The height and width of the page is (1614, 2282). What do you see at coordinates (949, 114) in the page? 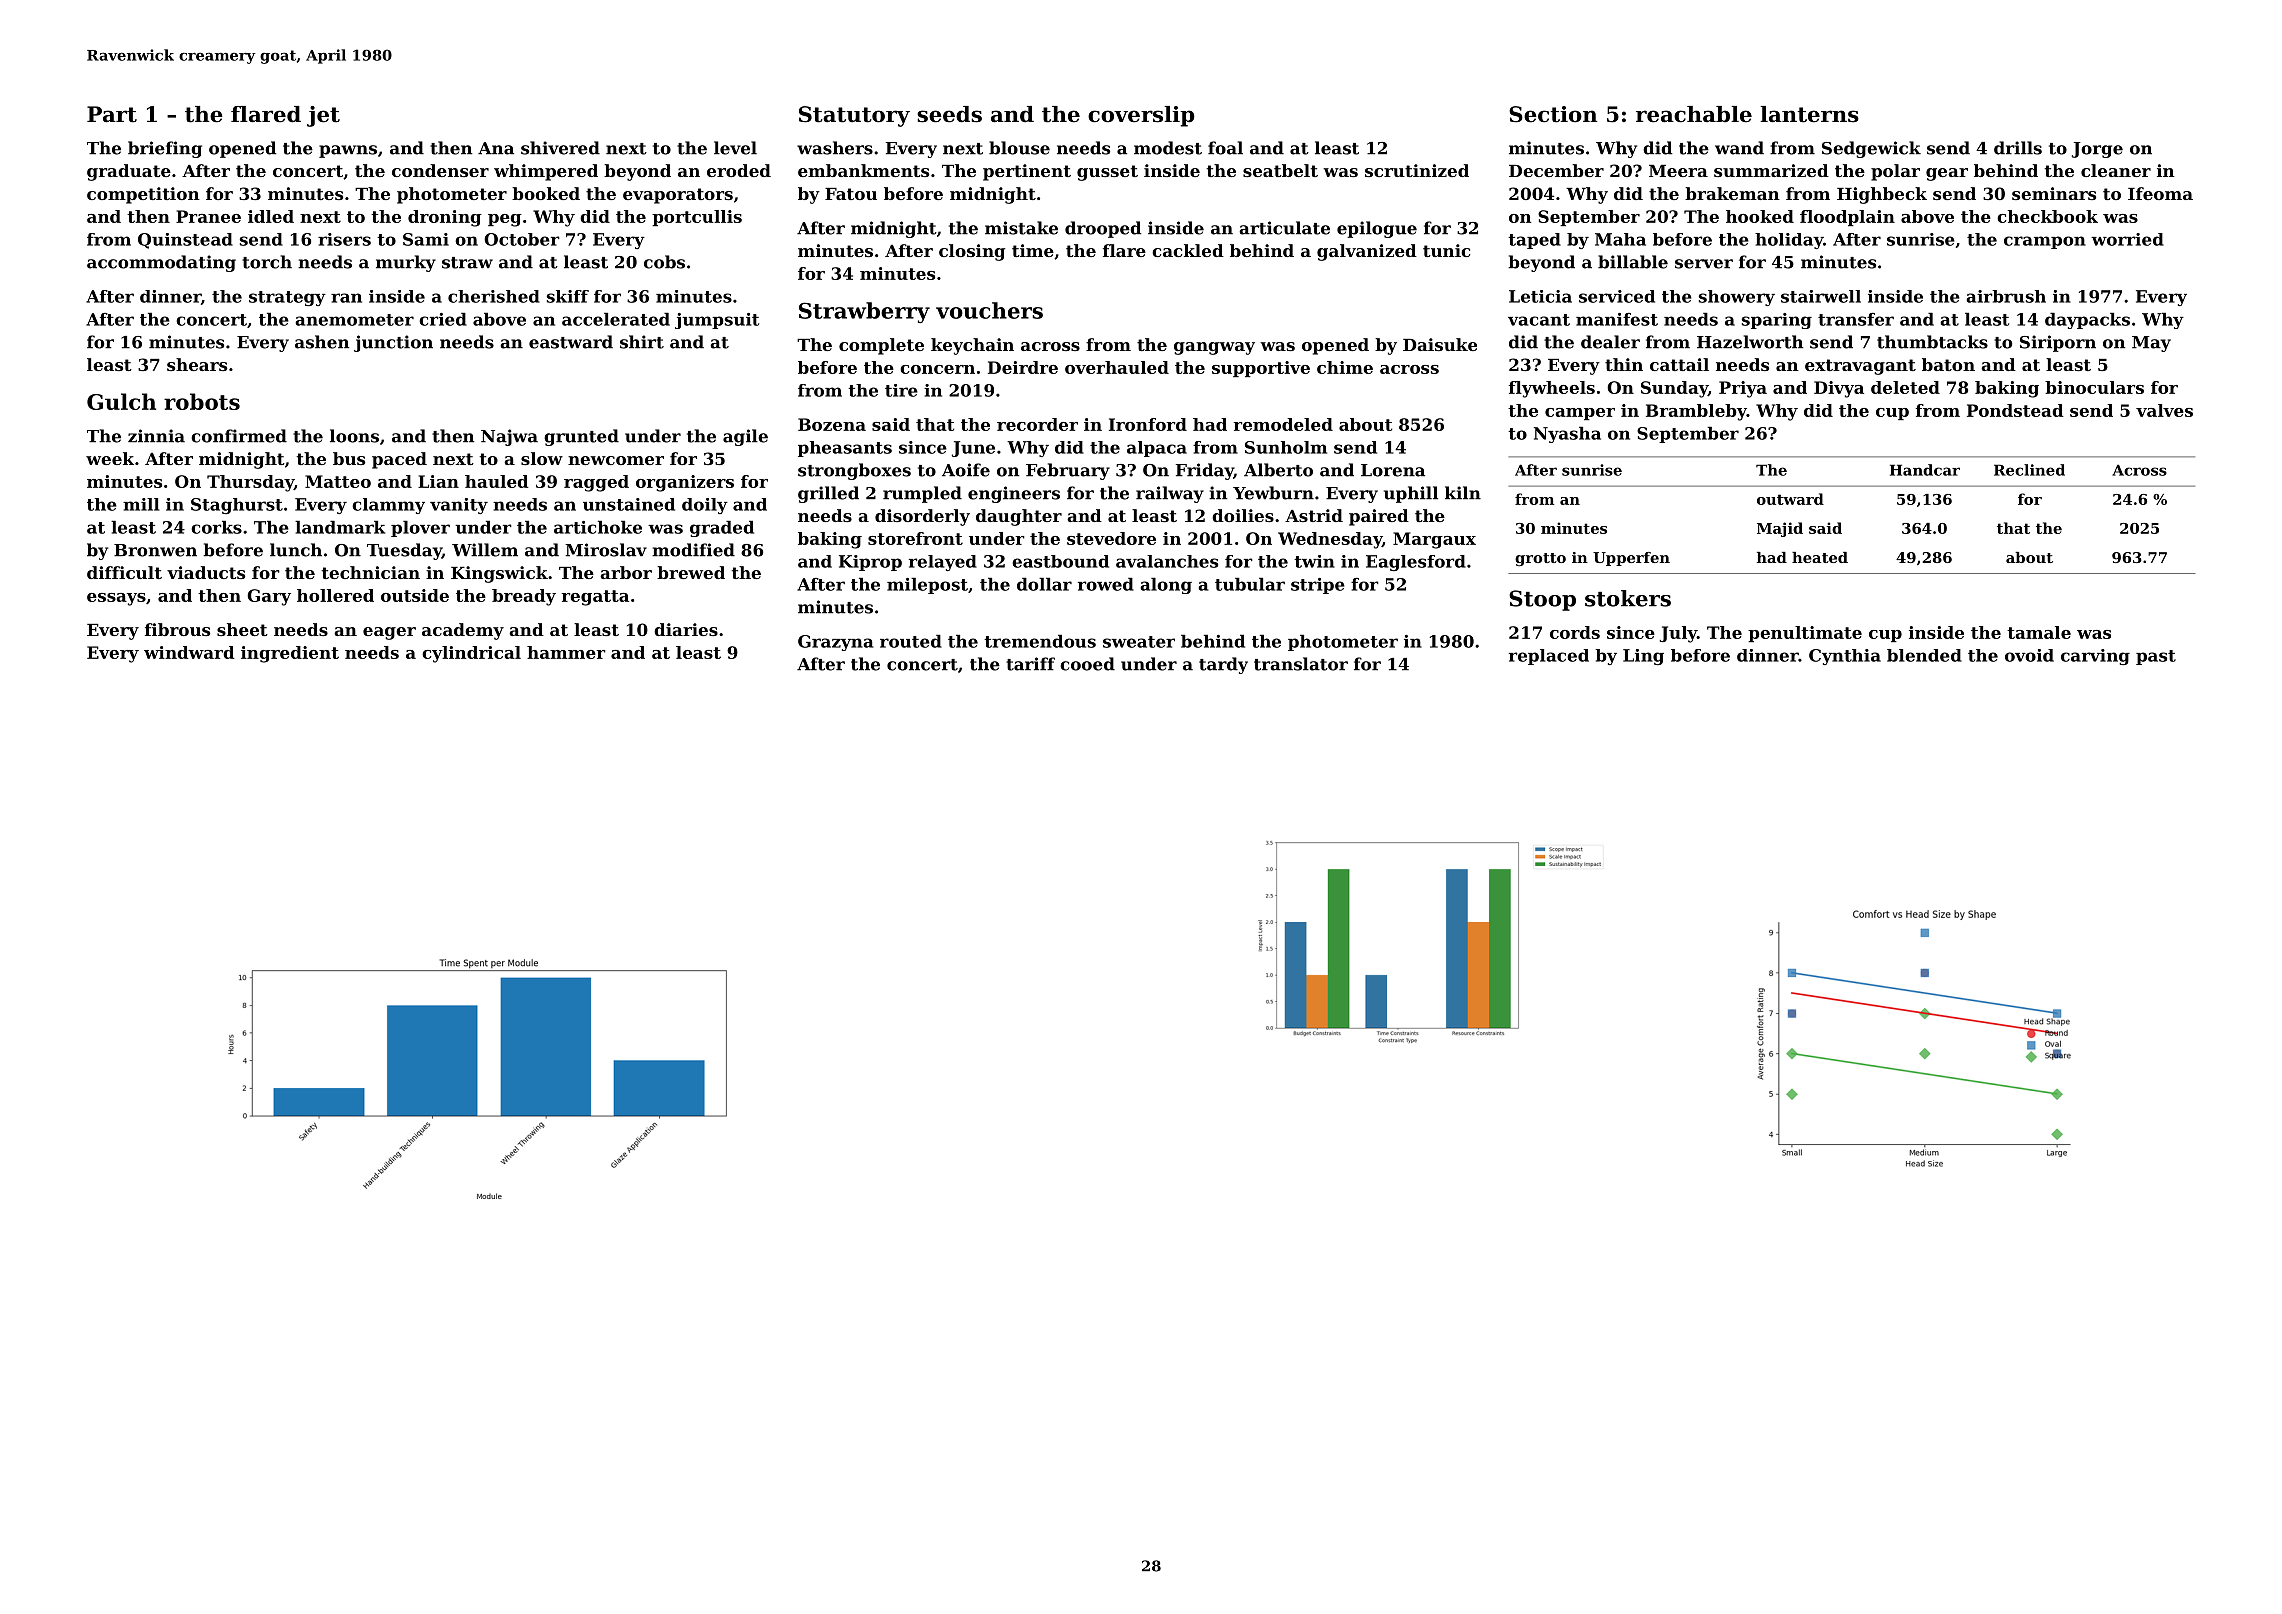
I see `seeds` at bounding box center [949, 114].
